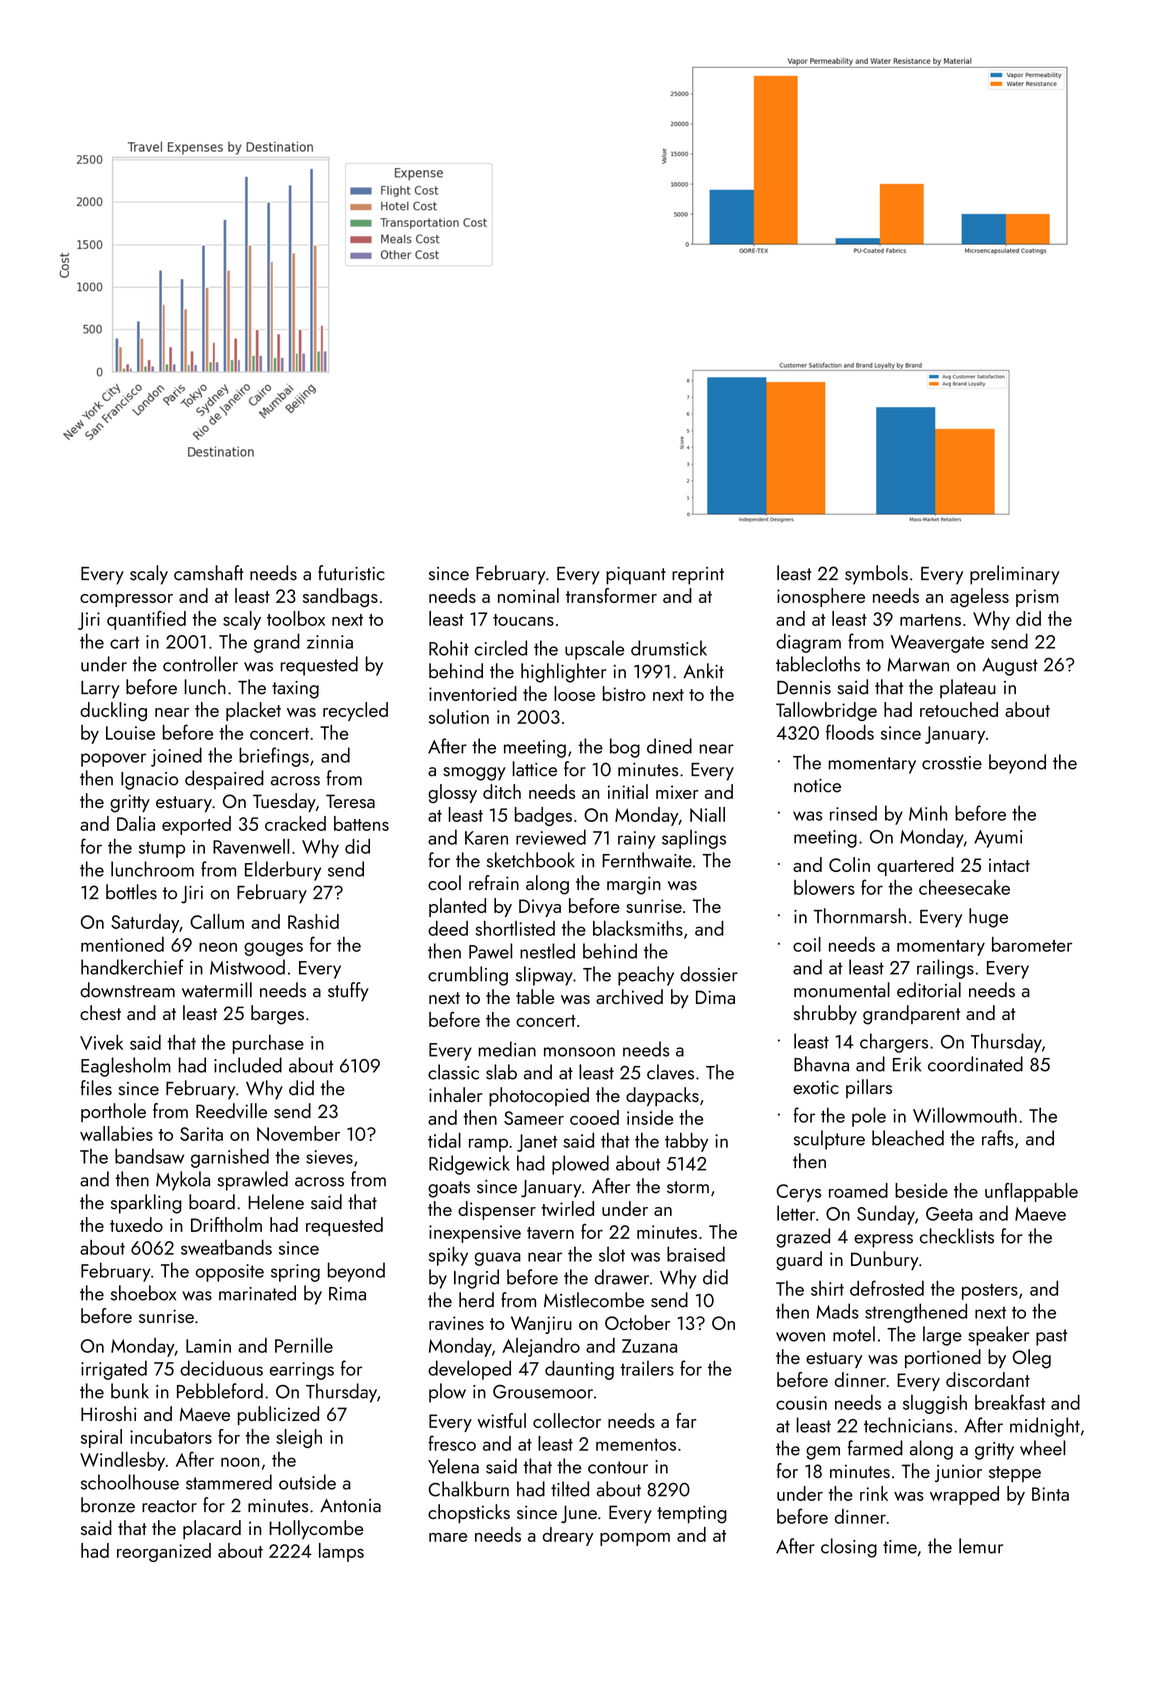 The height and width of the image is (1689, 1166). I want to click on Sarita, so click(201, 1134).
